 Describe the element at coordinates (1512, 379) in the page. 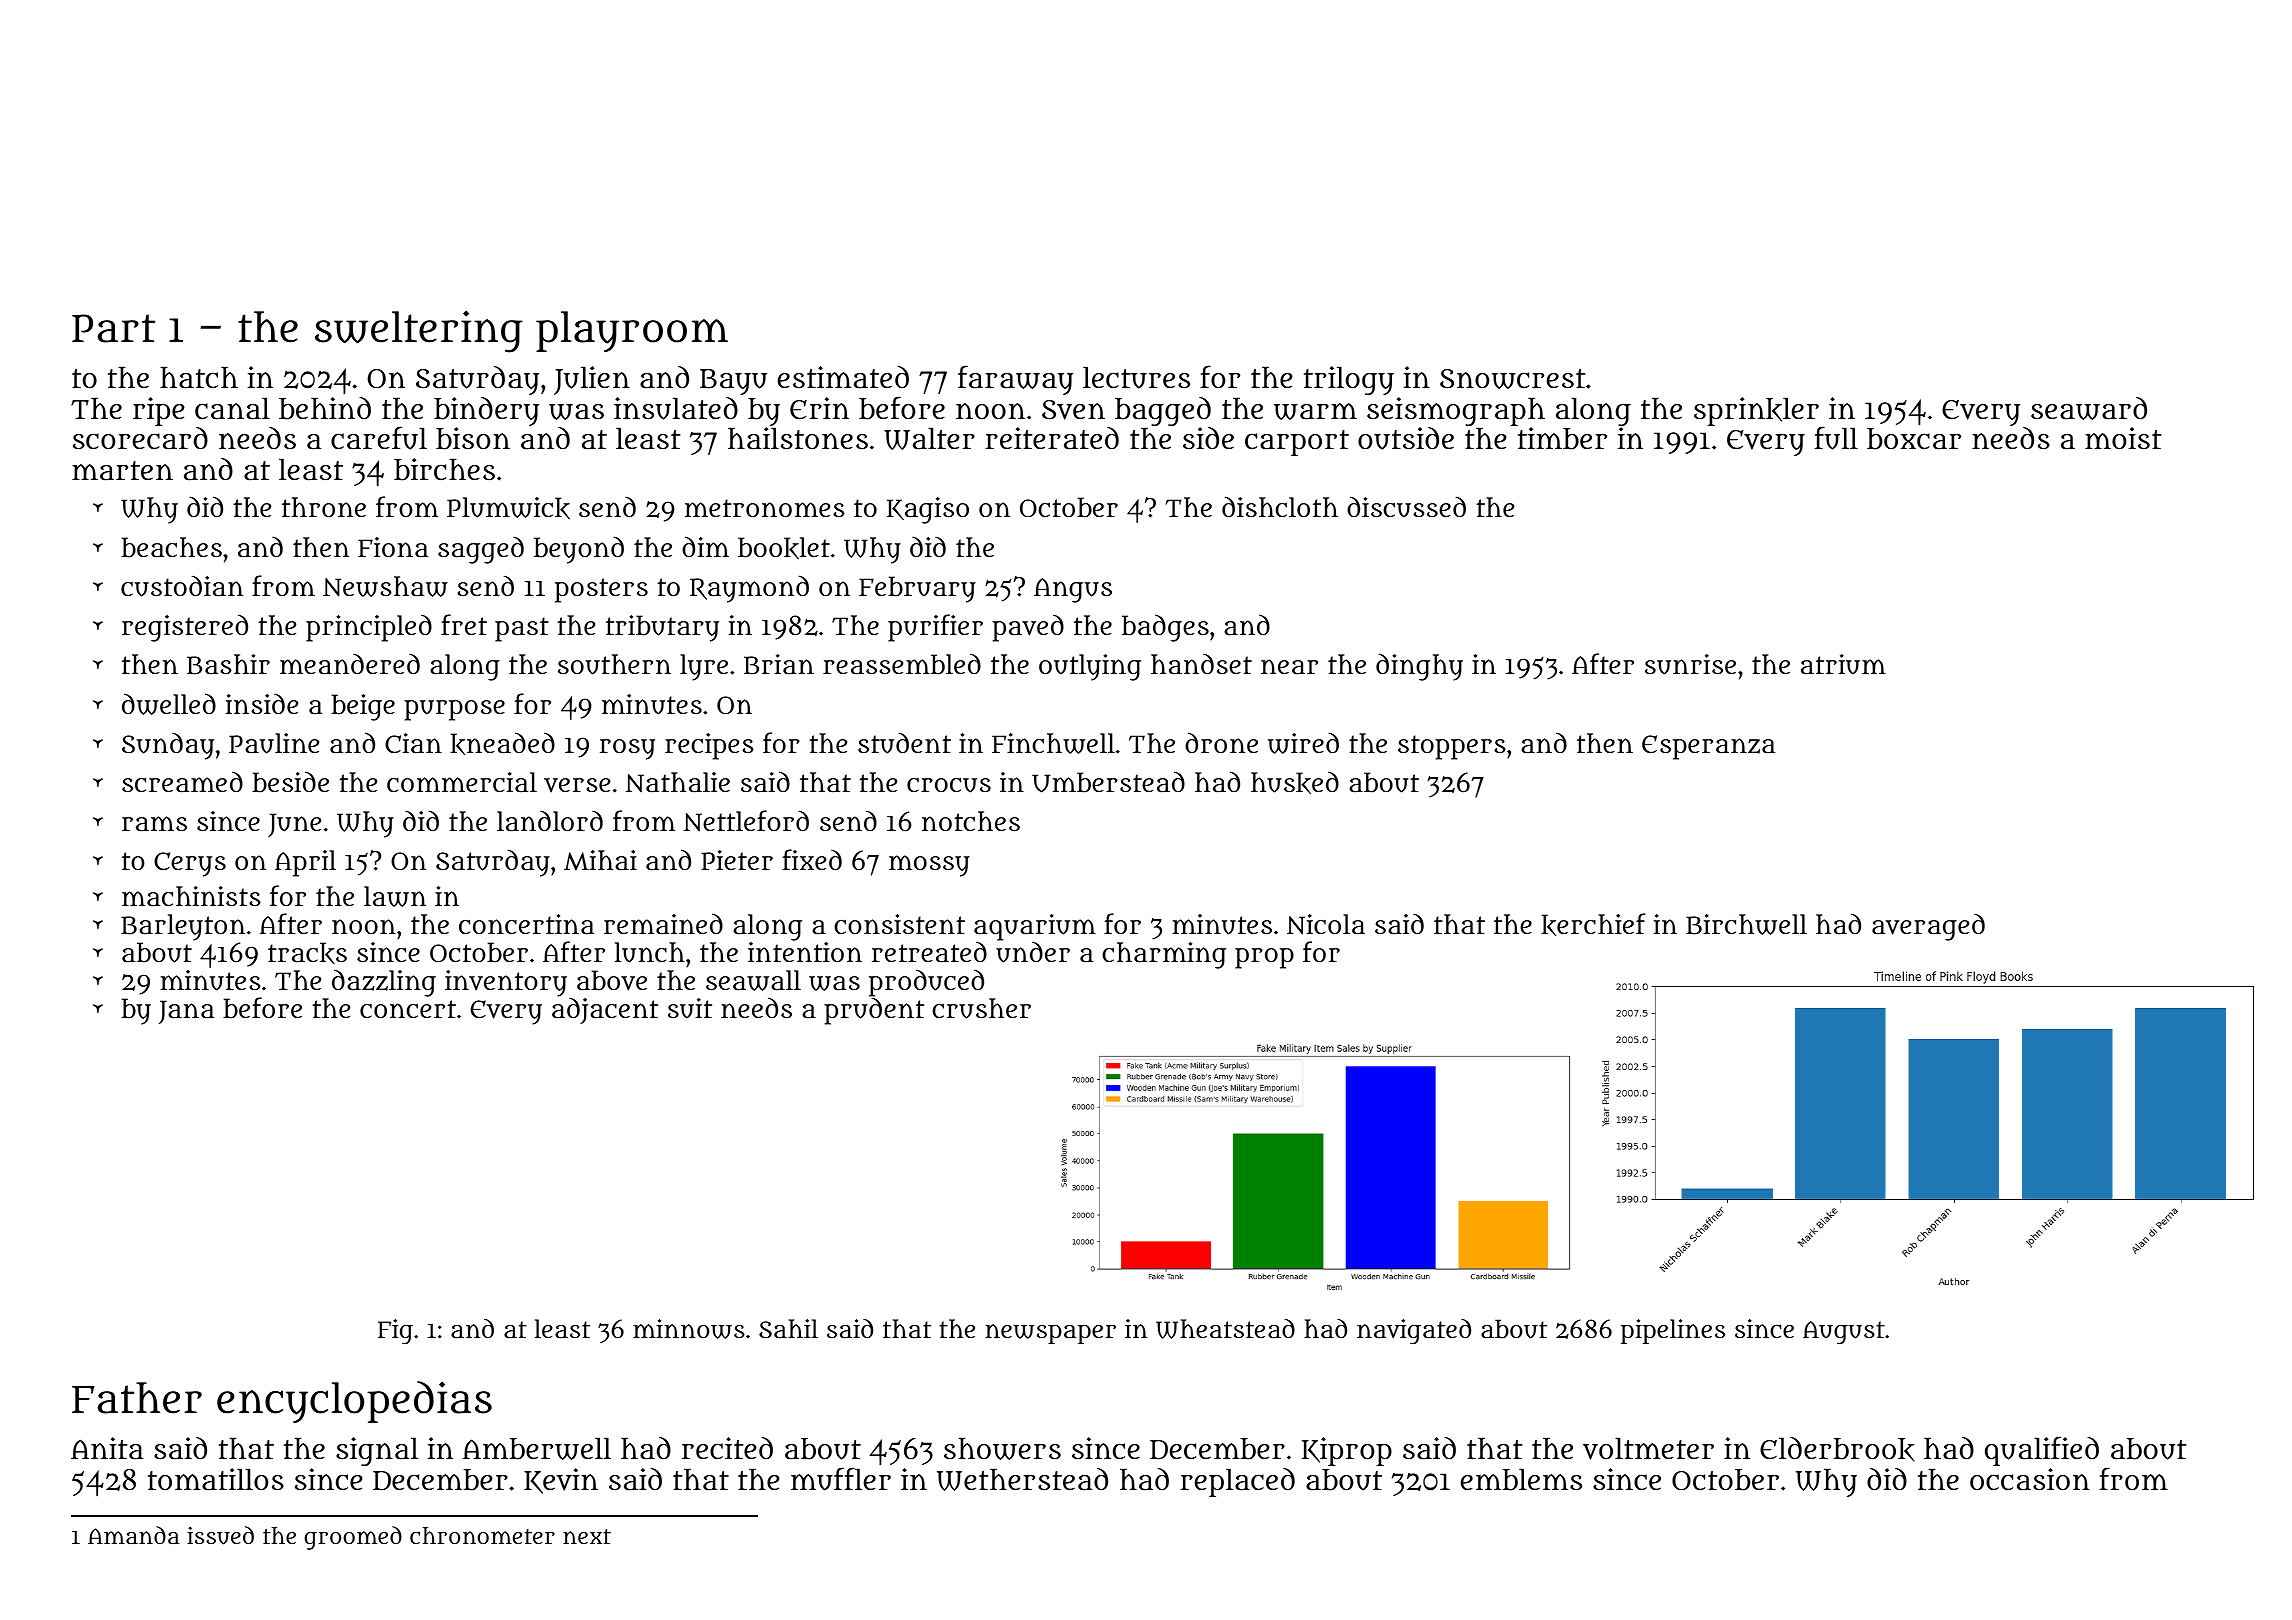

I see `Snowcrest` at that location.
